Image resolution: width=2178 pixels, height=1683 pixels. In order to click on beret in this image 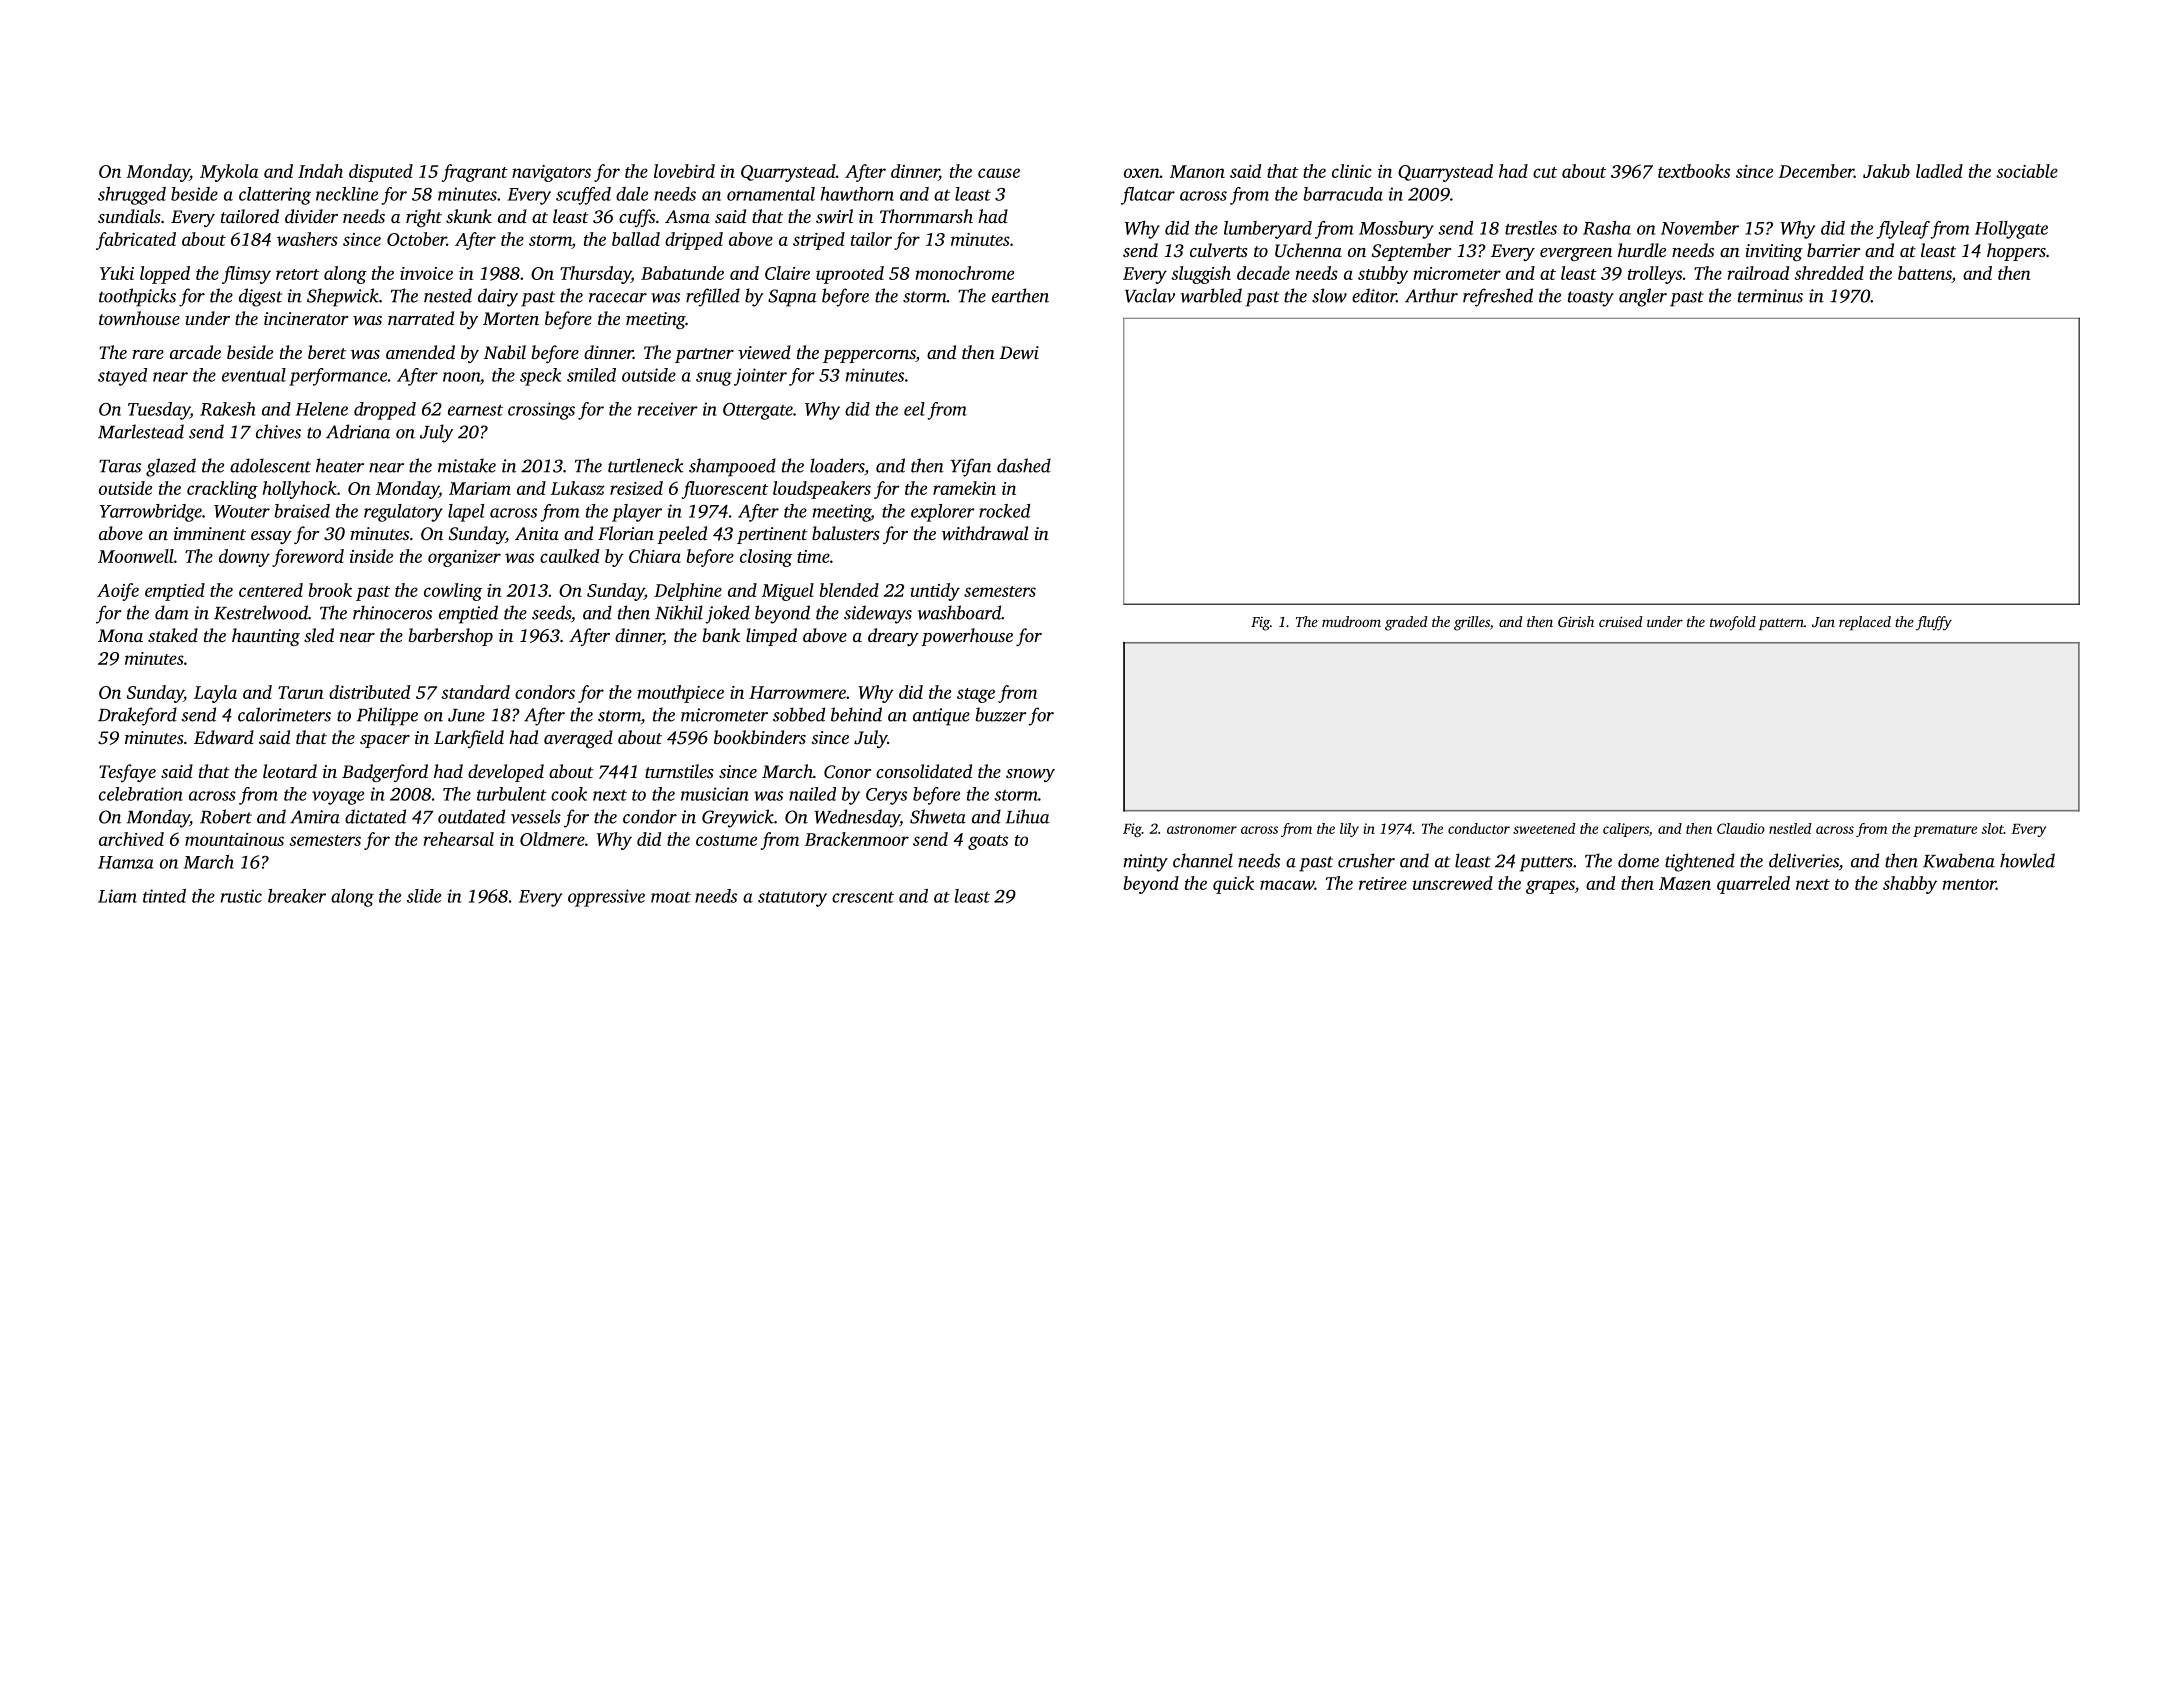, I will do `click(327, 352)`.
